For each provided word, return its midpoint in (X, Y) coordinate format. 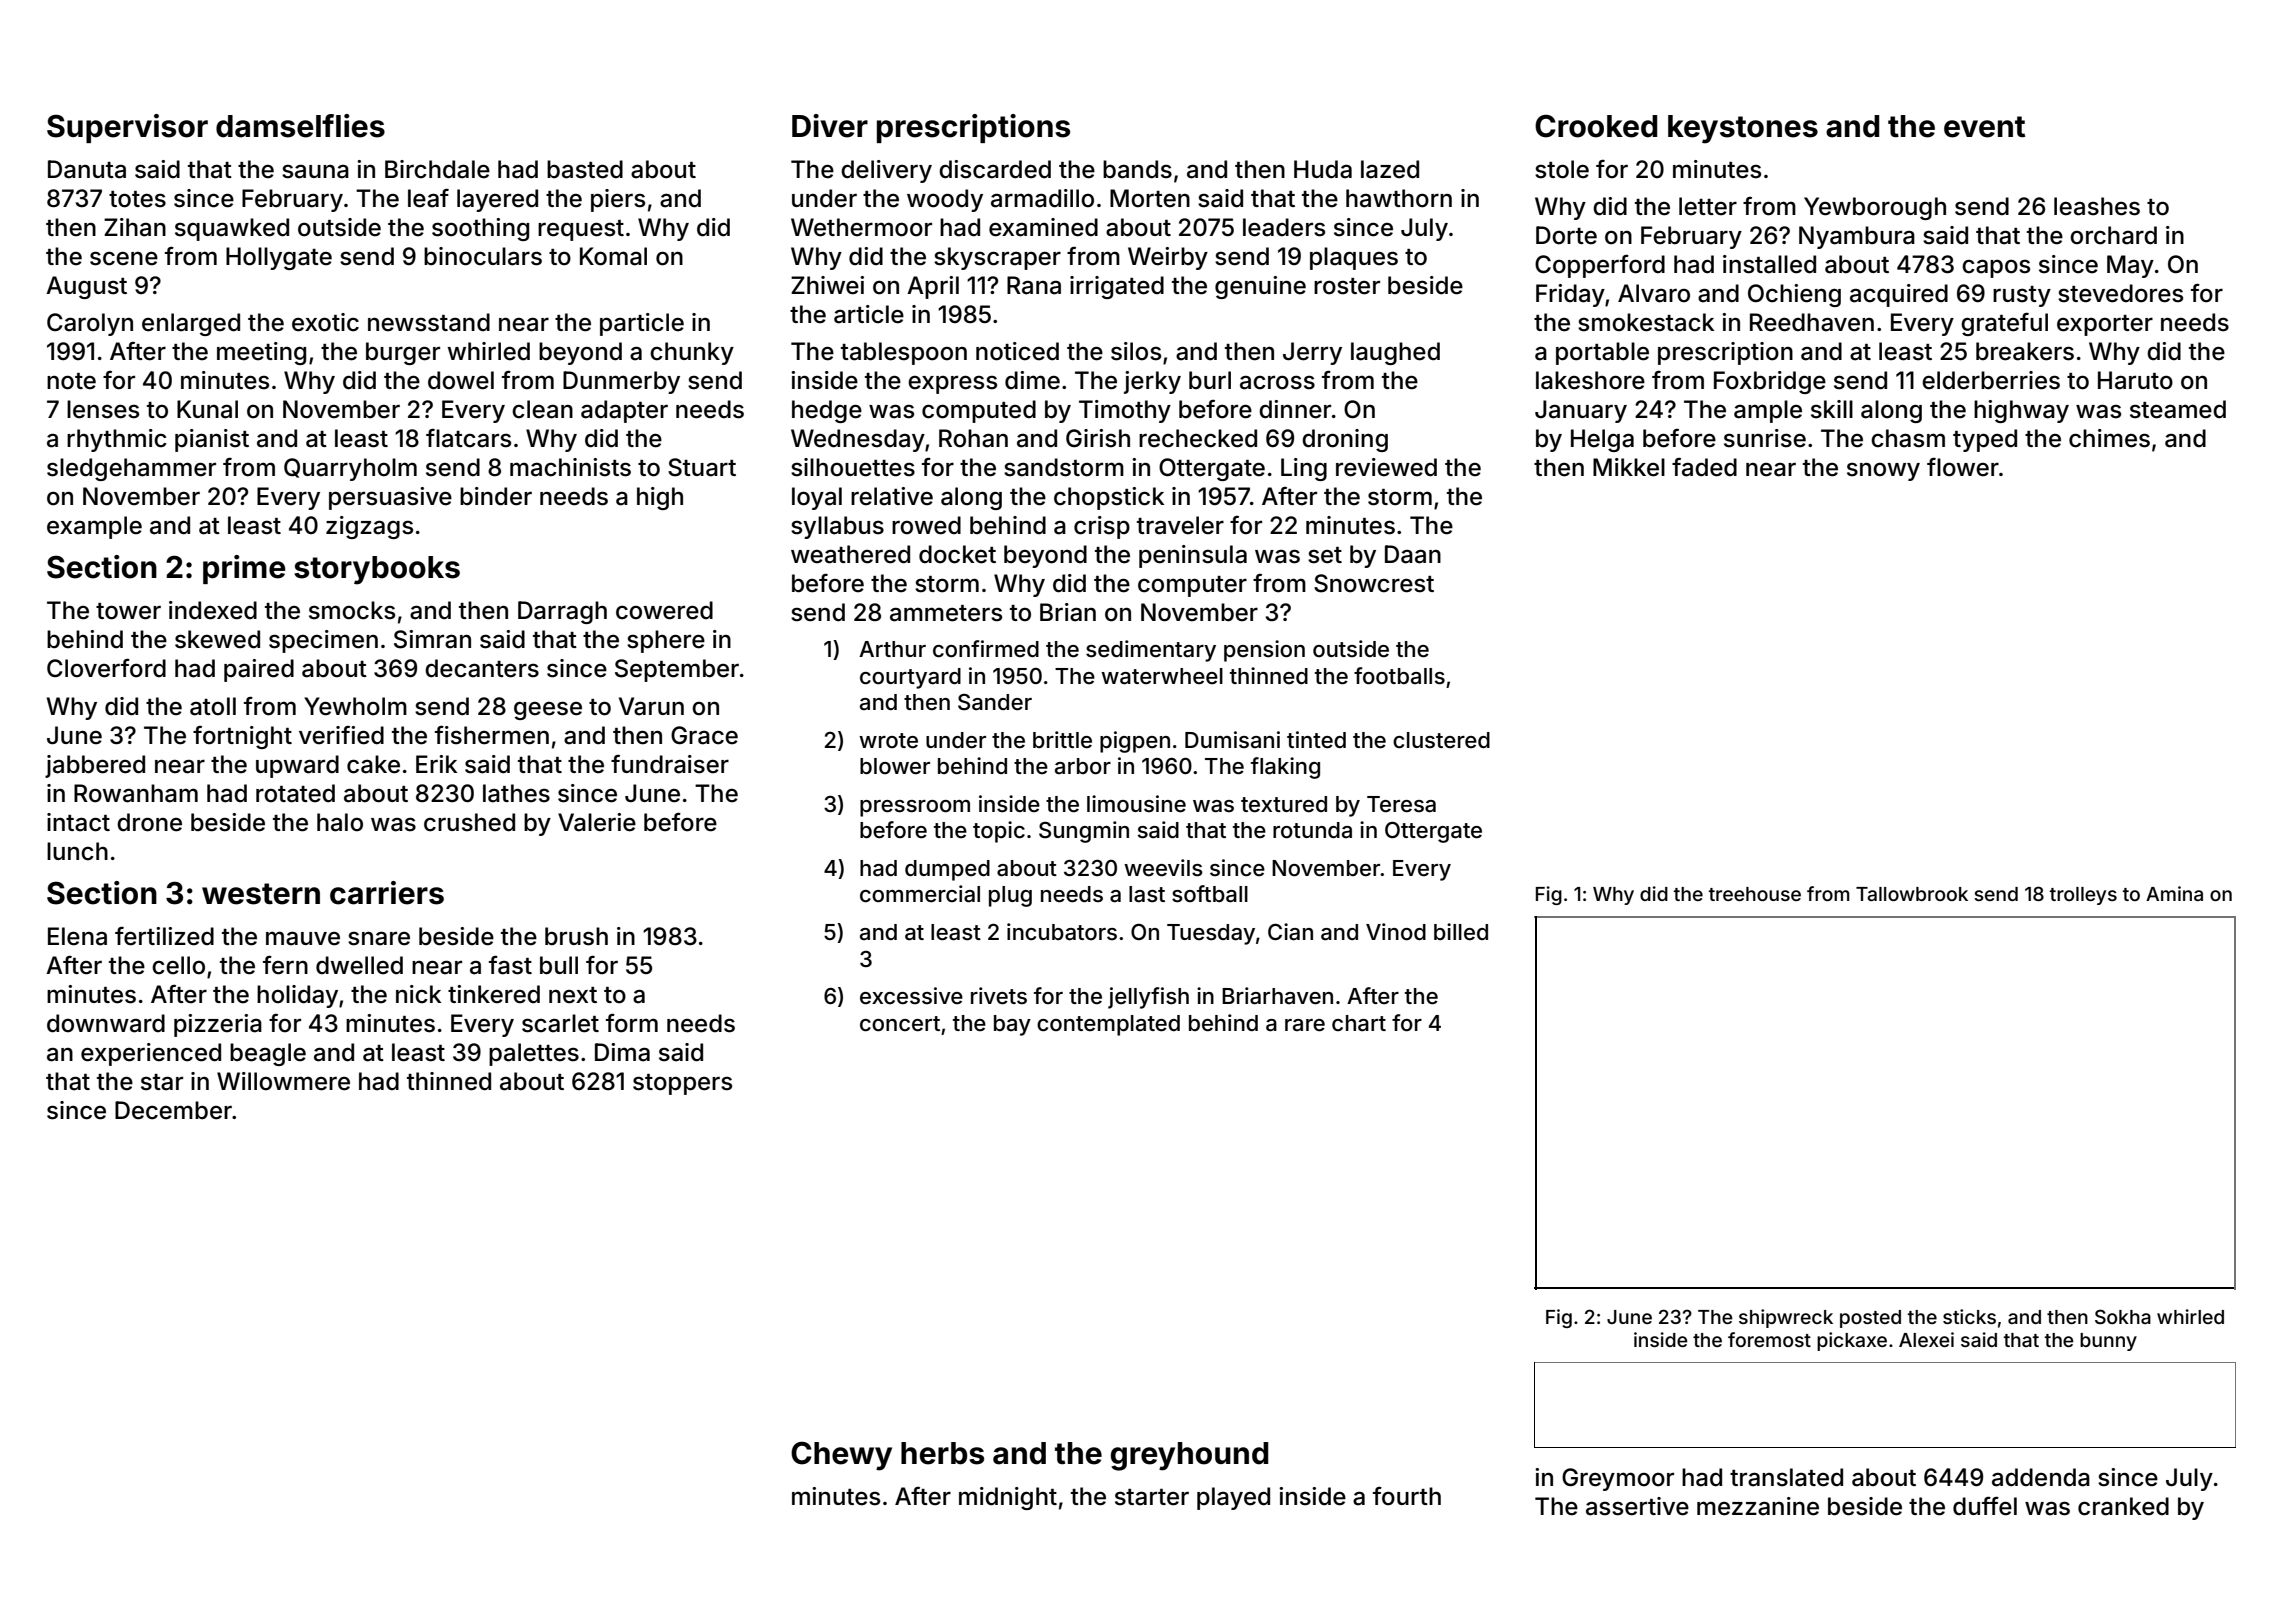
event (1984, 127)
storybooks (377, 570)
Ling (1304, 469)
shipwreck (1786, 1318)
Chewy (841, 1456)
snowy (1883, 471)
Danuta (87, 169)
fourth (1407, 1496)
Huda (1323, 169)
